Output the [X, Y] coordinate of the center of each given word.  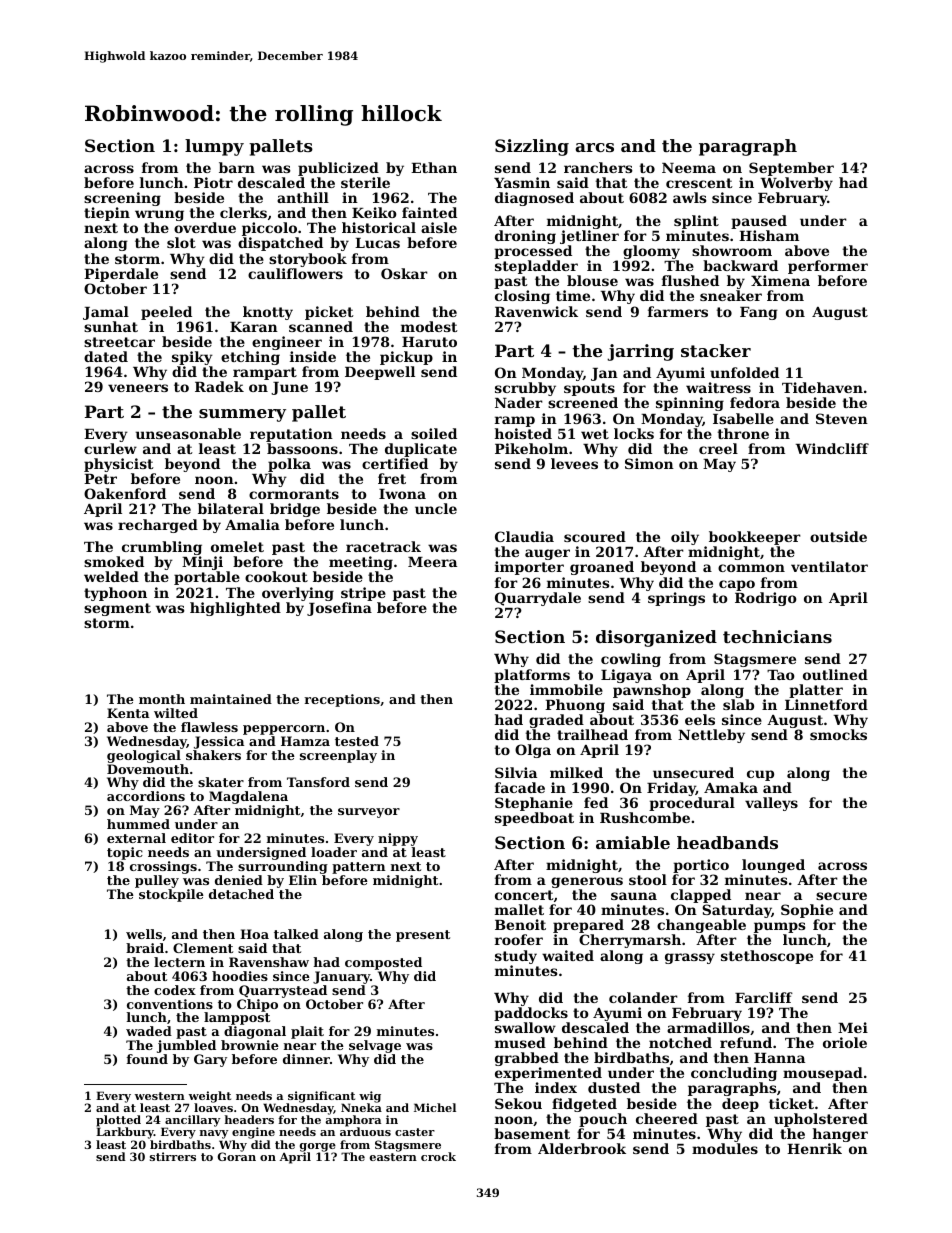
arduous [365, 1132]
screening [122, 199]
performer [828, 267]
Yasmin [522, 182]
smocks [838, 734]
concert [524, 895]
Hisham [769, 235]
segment [117, 609]
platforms [532, 676]
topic [125, 853]
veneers [138, 388]
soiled [434, 433]
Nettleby [711, 736]
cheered [667, 1118]
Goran [237, 1156]
